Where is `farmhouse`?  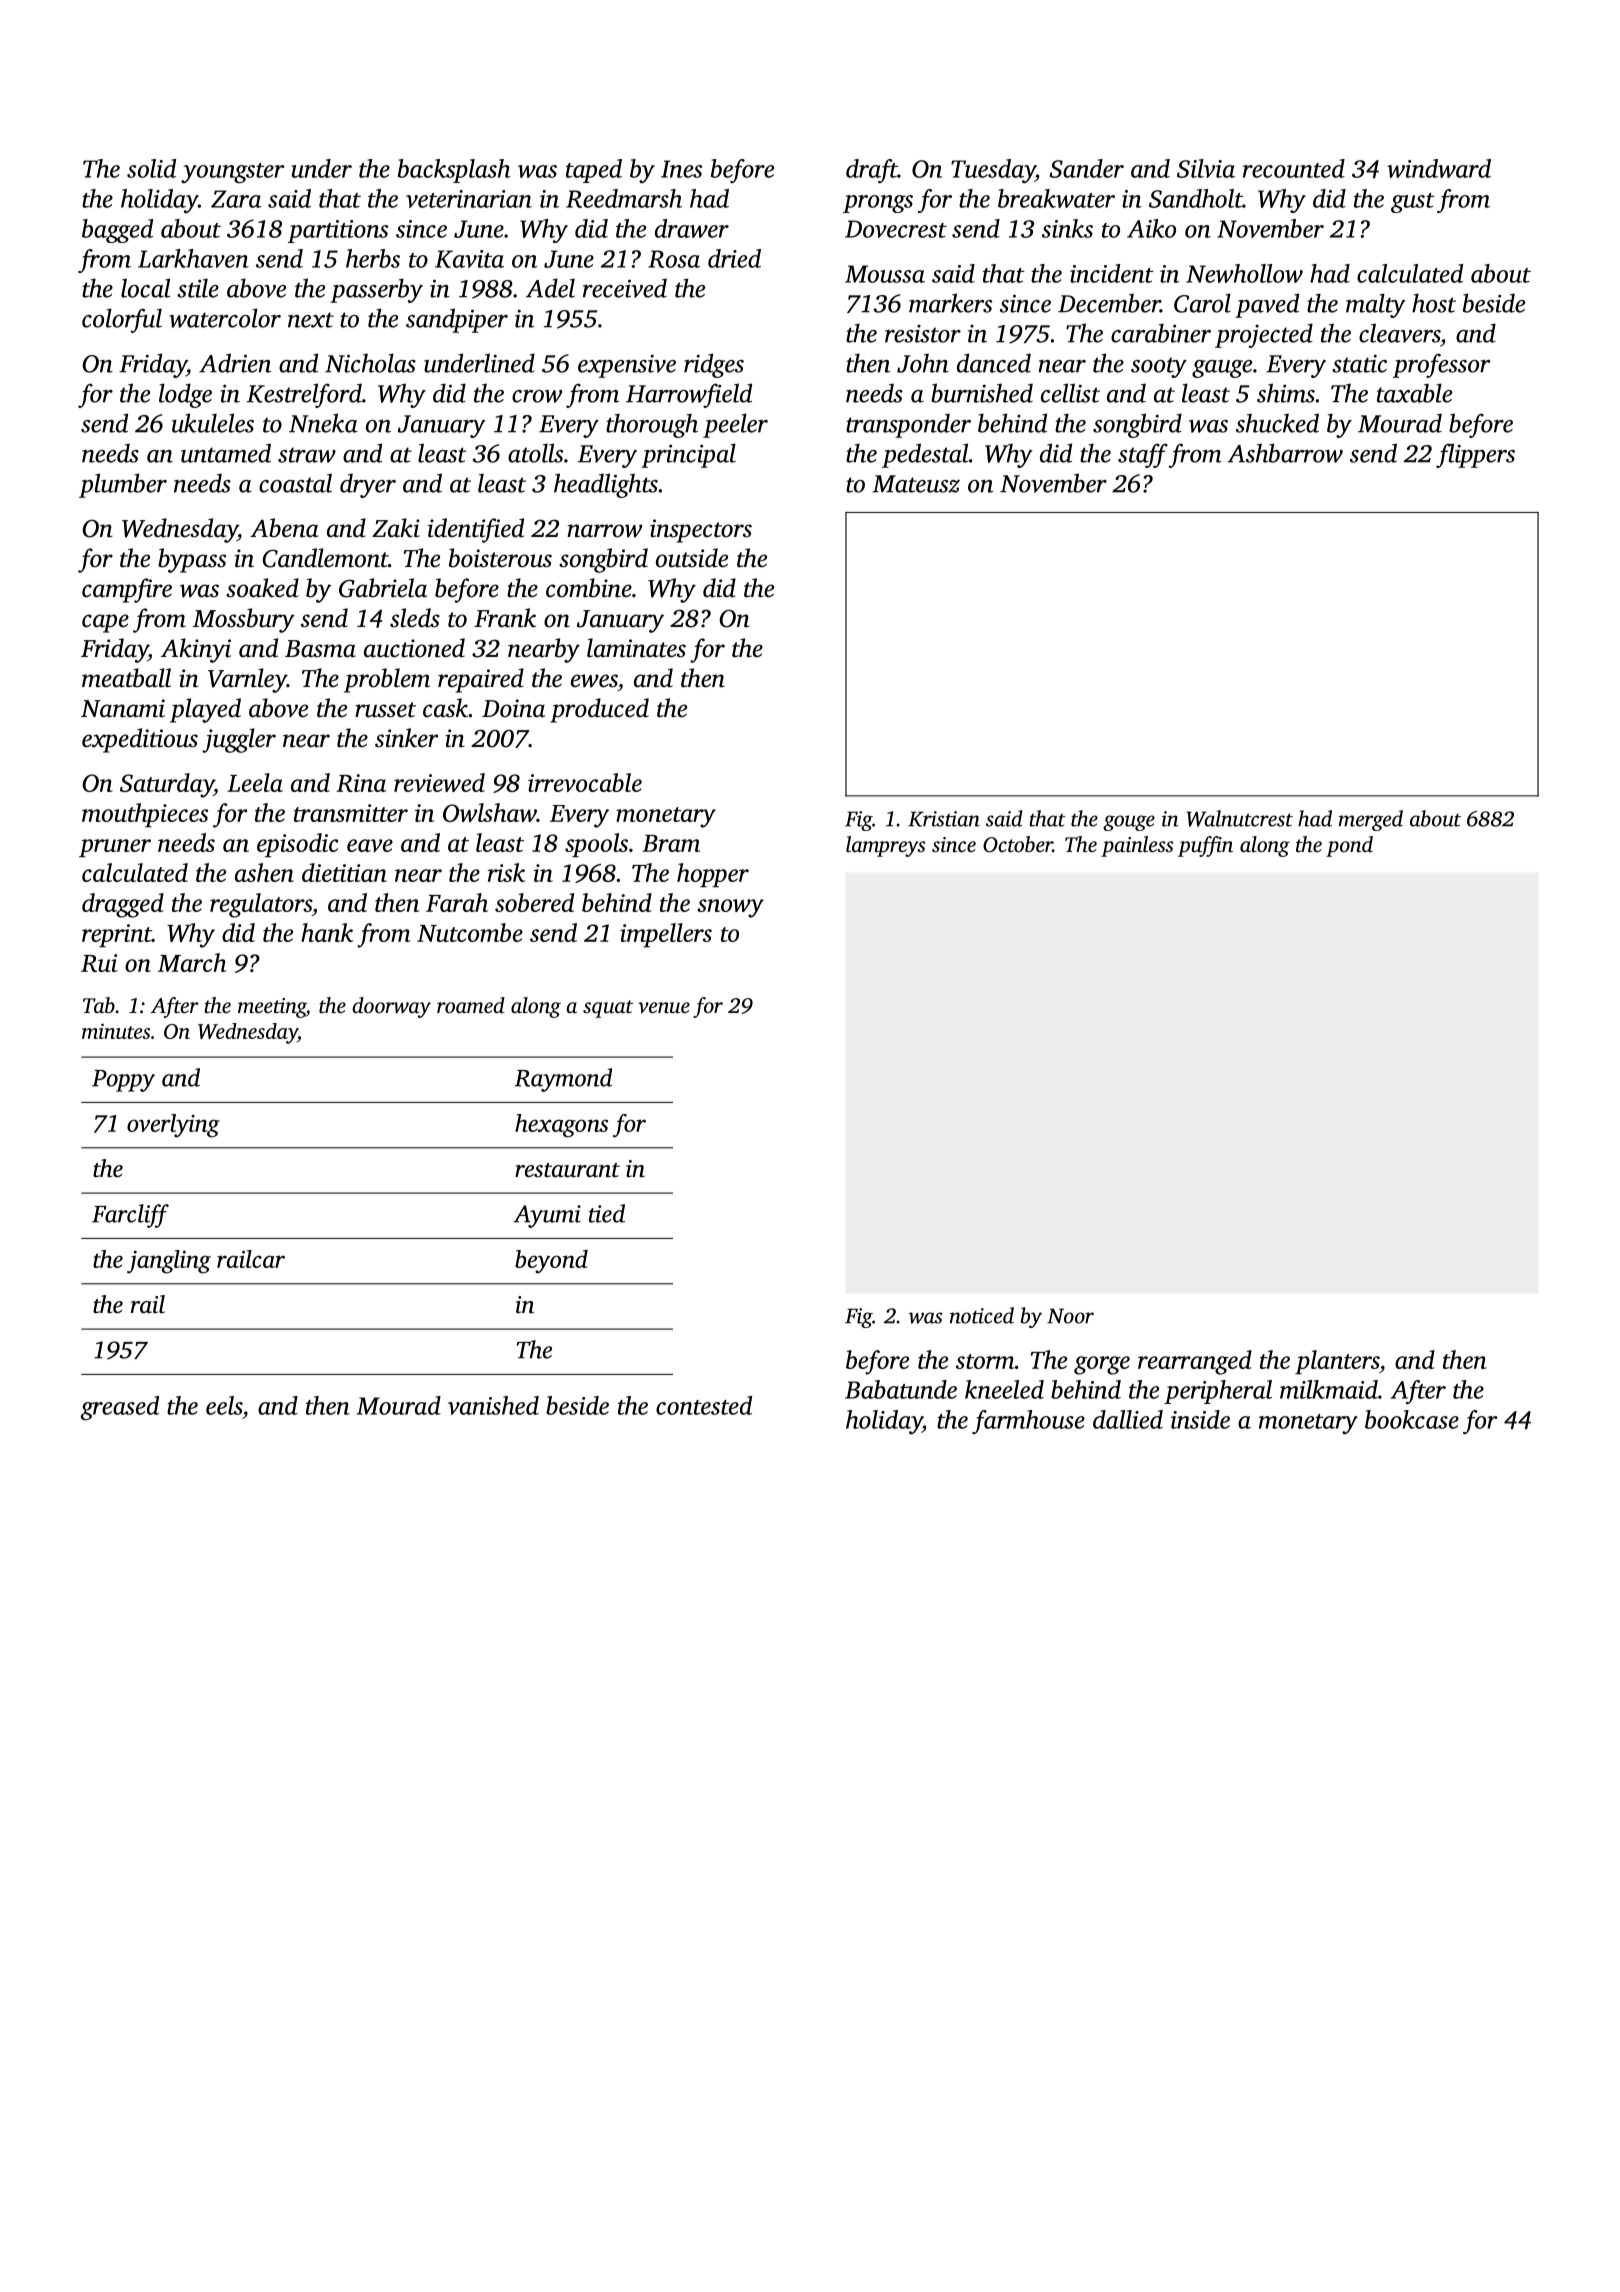 farmhouse is located at coordinates (1028, 1422).
